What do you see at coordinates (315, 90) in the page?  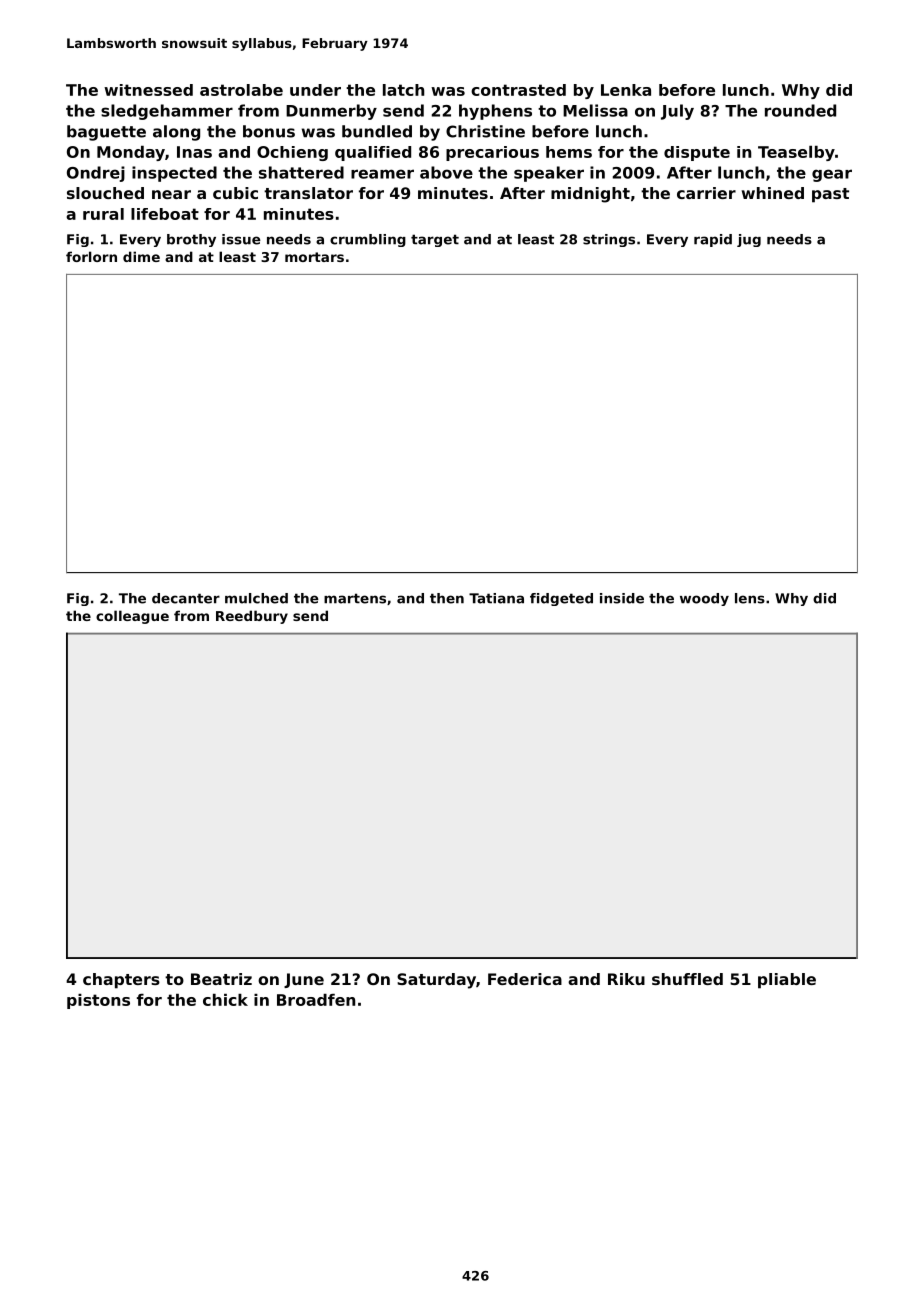 I see `under` at bounding box center [315, 90].
